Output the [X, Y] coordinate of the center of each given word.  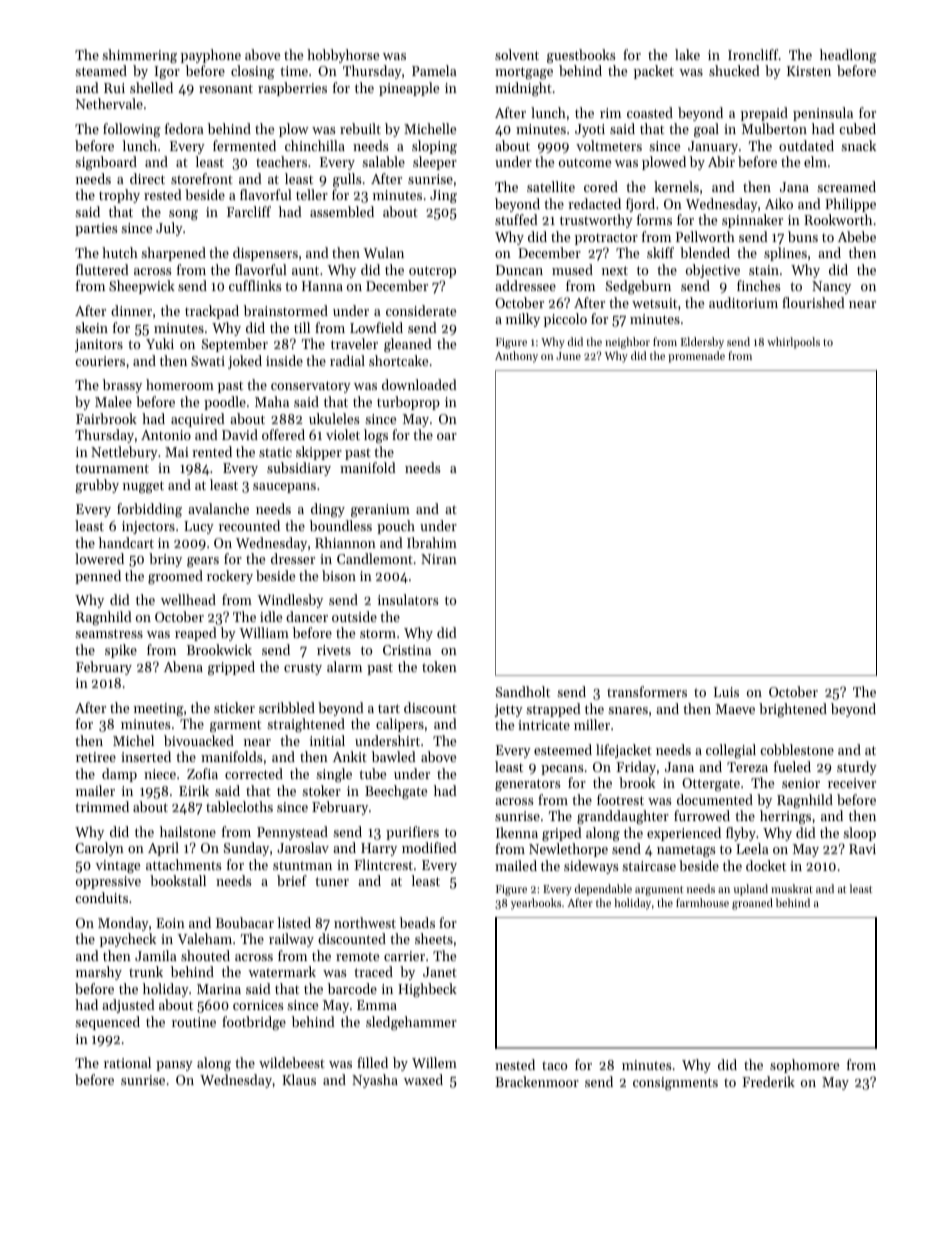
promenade [696, 357]
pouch [396, 527]
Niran [439, 559]
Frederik [768, 1081]
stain [764, 270]
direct [147, 178]
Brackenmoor [537, 1081]
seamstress [109, 633]
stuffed [516, 219]
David [240, 434]
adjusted [128, 1006]
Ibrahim [432, 542]
